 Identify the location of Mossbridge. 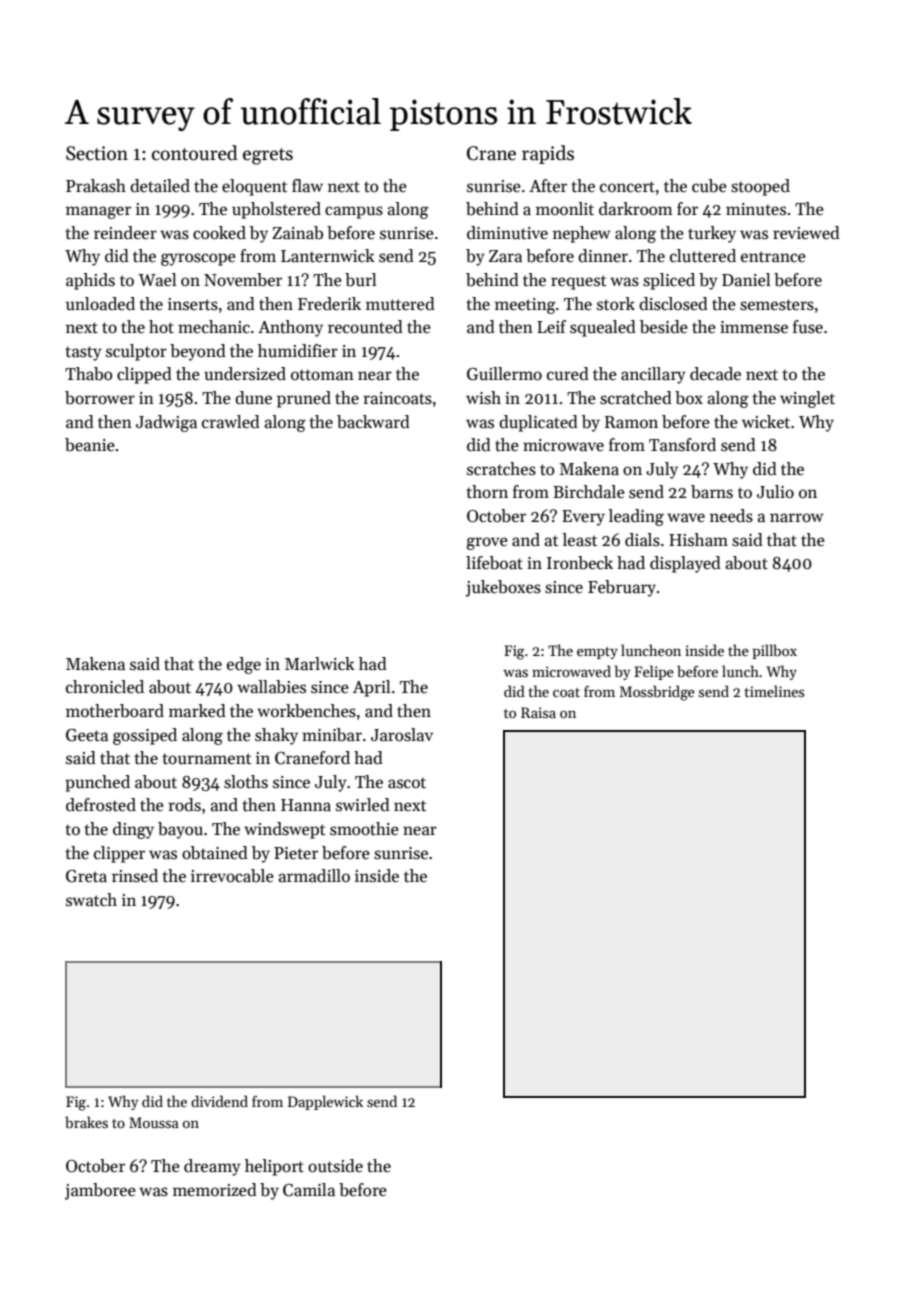
(657, 693).
